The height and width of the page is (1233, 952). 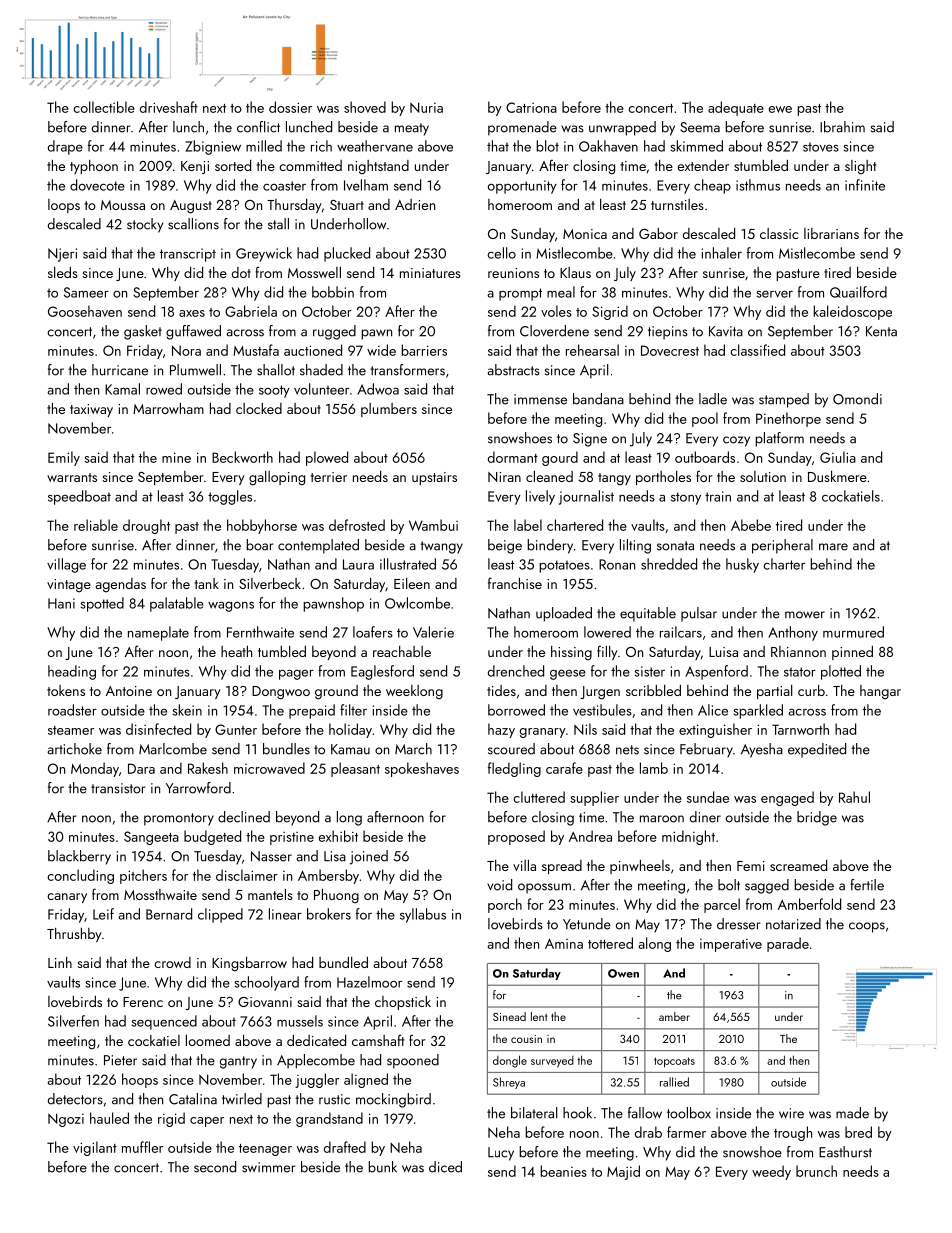 I want to click on Tarnworth, so click(x=800, y=729).
